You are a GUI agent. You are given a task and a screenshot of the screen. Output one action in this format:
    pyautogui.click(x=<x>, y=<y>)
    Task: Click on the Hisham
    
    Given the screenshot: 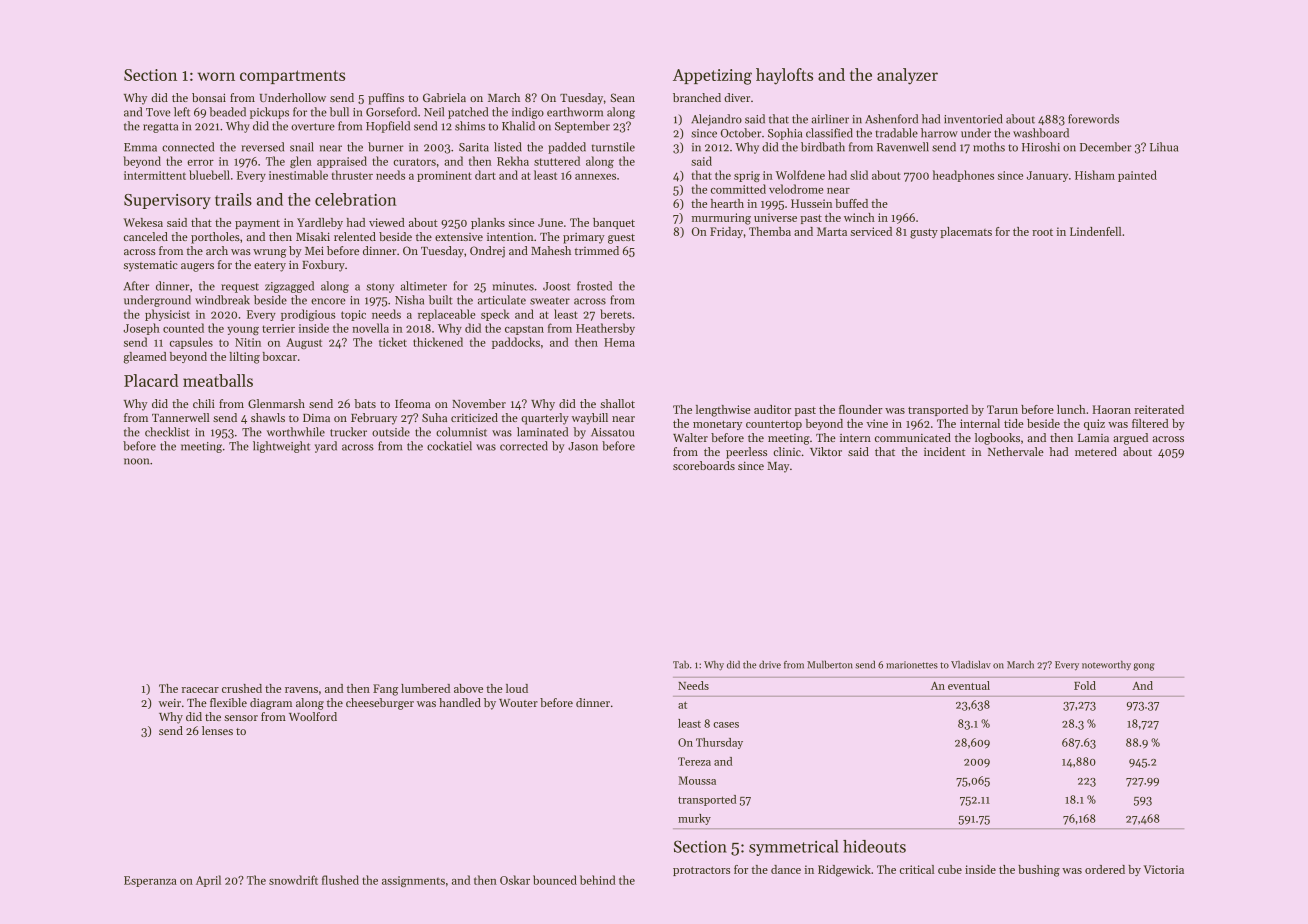 What is the action you would take?
    pyautogui.click(x=1095, y=175)
